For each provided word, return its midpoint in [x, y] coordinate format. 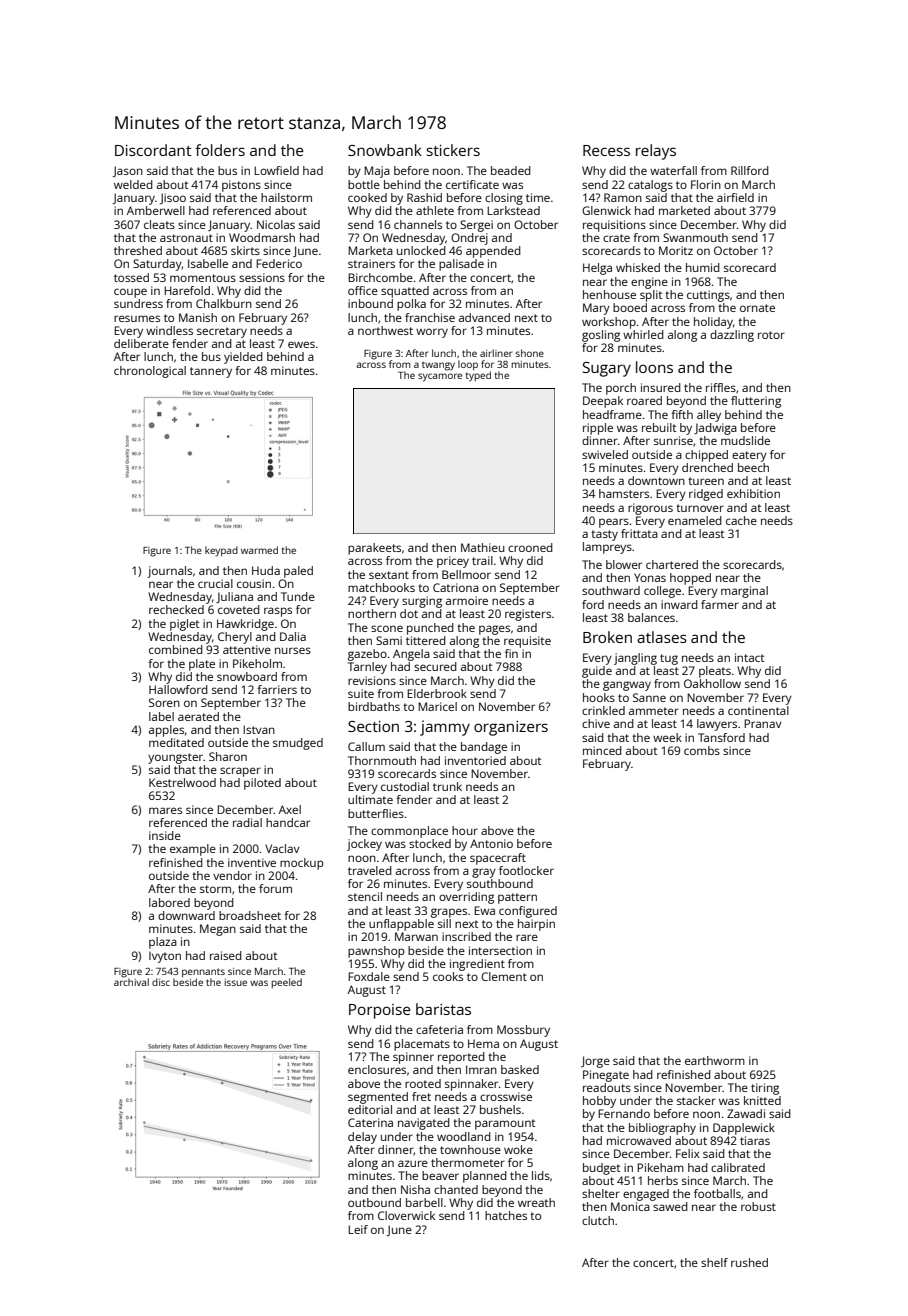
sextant [389, 575]
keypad [221, 551]
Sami [389, 640]
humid [703, 267]
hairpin [536, 925]
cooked [367, 197]
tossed [131, 277]
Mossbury [523, 1031]
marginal [744, 592]
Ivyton [165, 957]
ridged [706, 495]
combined [176, 649]
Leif [358, 1229]
